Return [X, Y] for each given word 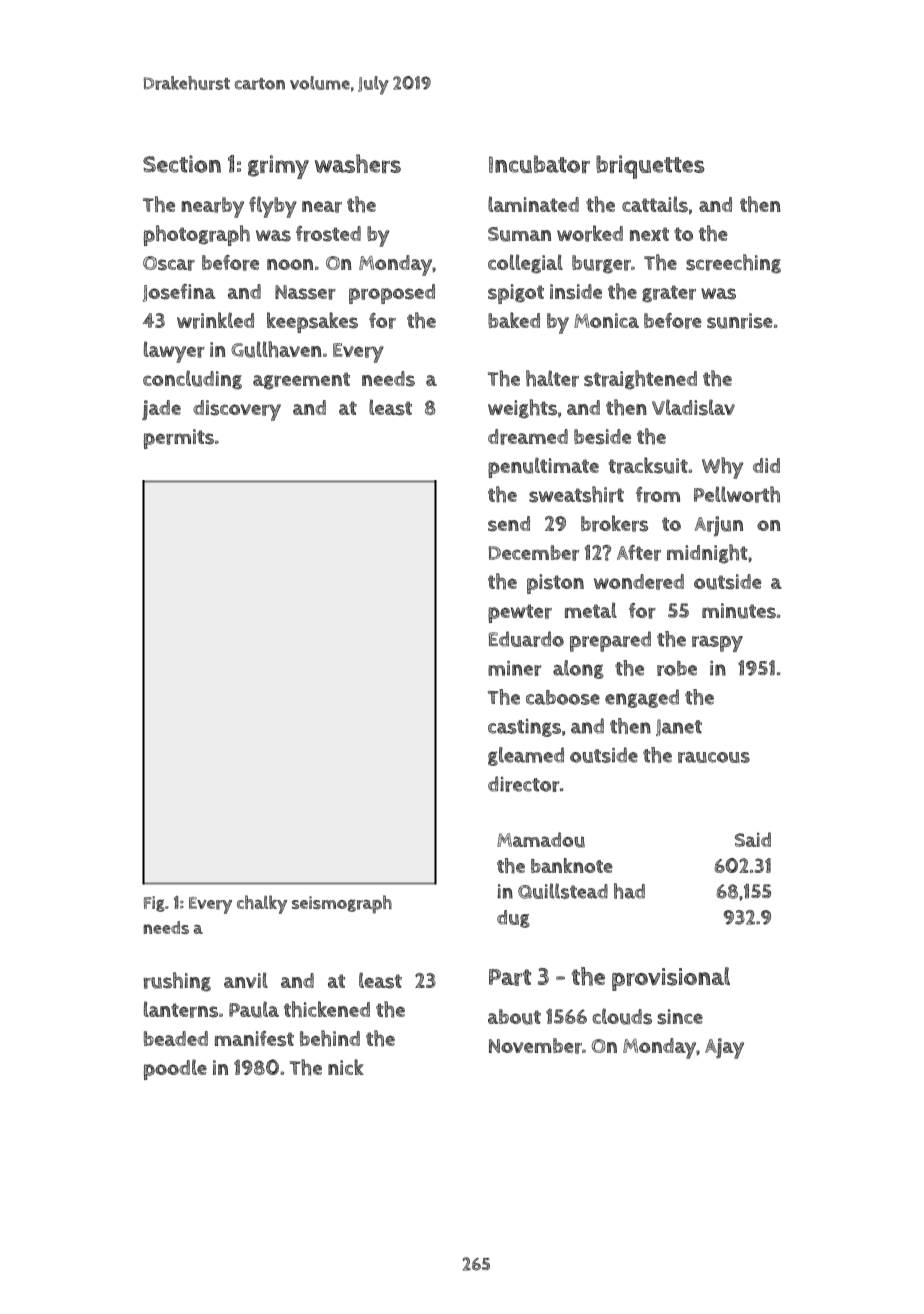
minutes [739, 611]
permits [179, 439]
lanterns [181, 1009]
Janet [679, 727]
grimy [278, 167]
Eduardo [526, 639]
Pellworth [737, 494]
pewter [520, 613]
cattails [655, 204]
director [523, 784]
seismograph [342, 904]
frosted [328, 234]
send [509, 524]
